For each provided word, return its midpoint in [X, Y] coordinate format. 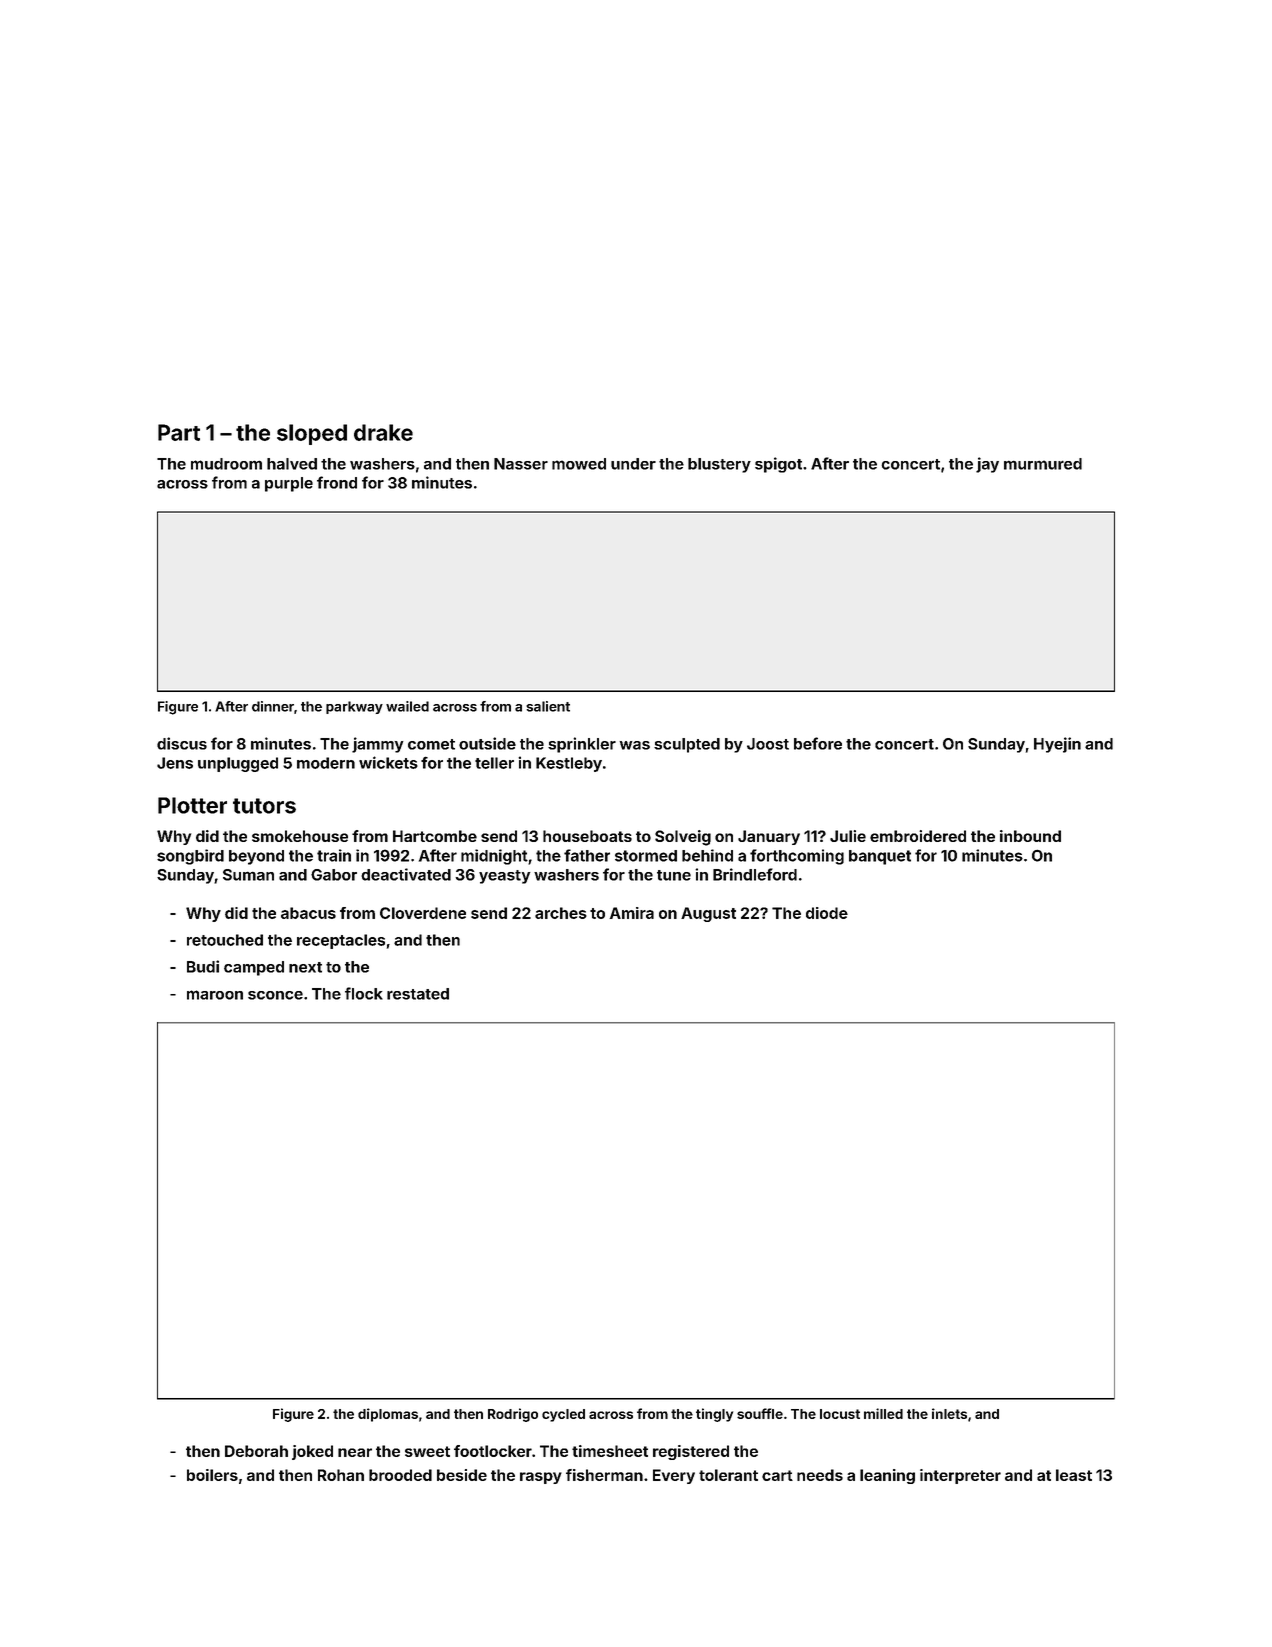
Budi [203, 966]
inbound [1030, 836]
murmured [1043, 464]
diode [827, 913]
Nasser [521, 464]
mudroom [226, 464]
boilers [212, 1475]
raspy [541, 1478]
